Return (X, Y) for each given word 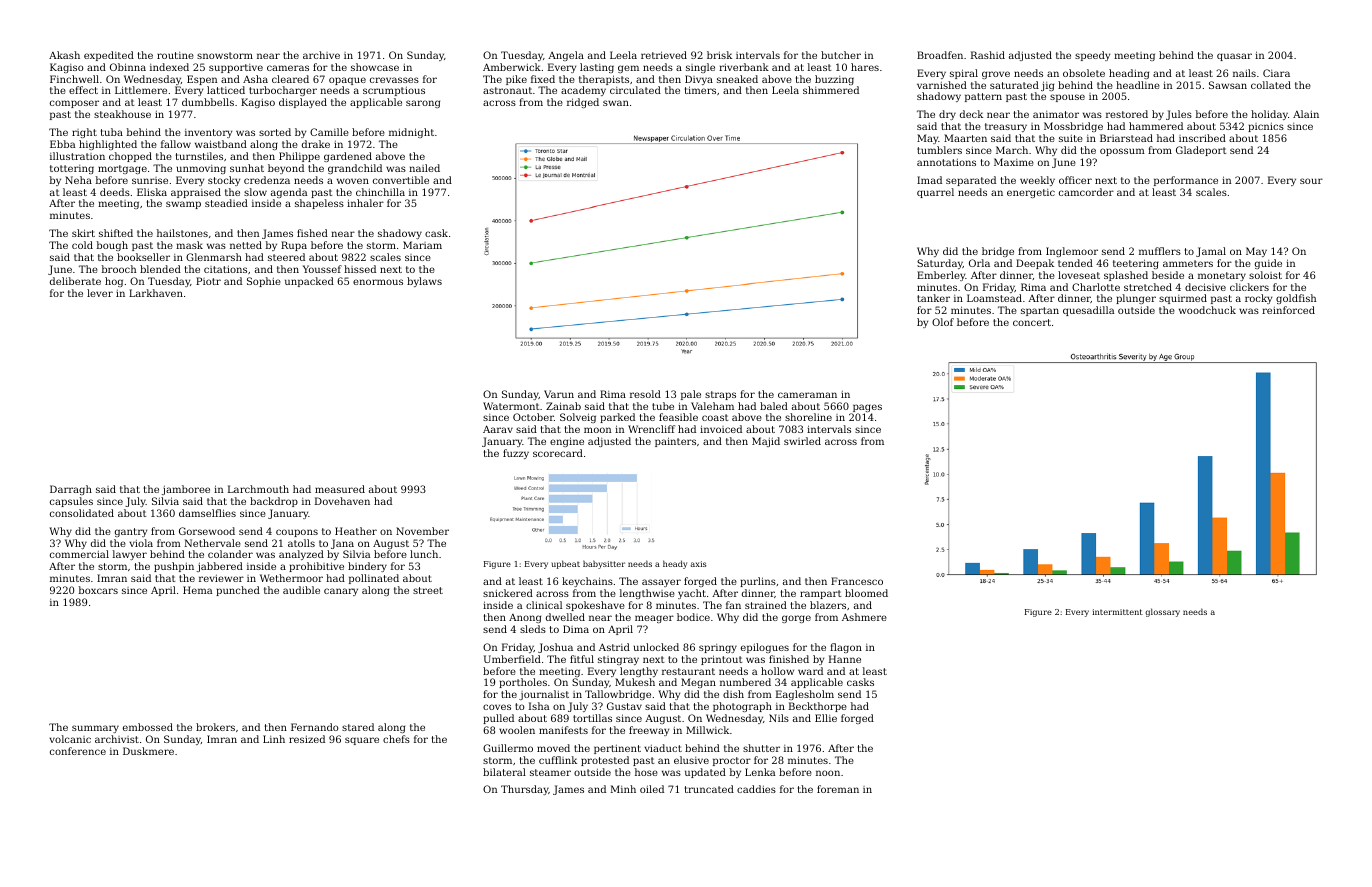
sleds (533, 629)
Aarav (498, 429)
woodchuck (1207, 310)
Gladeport (1201, 151)
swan (616, 103)
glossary (1162, 612)
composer (74, 104)
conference (78, 751)
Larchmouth (258, 489)
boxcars (98, 590)
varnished (942, 85)
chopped (130, 157)
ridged (583, 103)
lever (100, 293)
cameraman (807, 395)
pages (867, 408)
